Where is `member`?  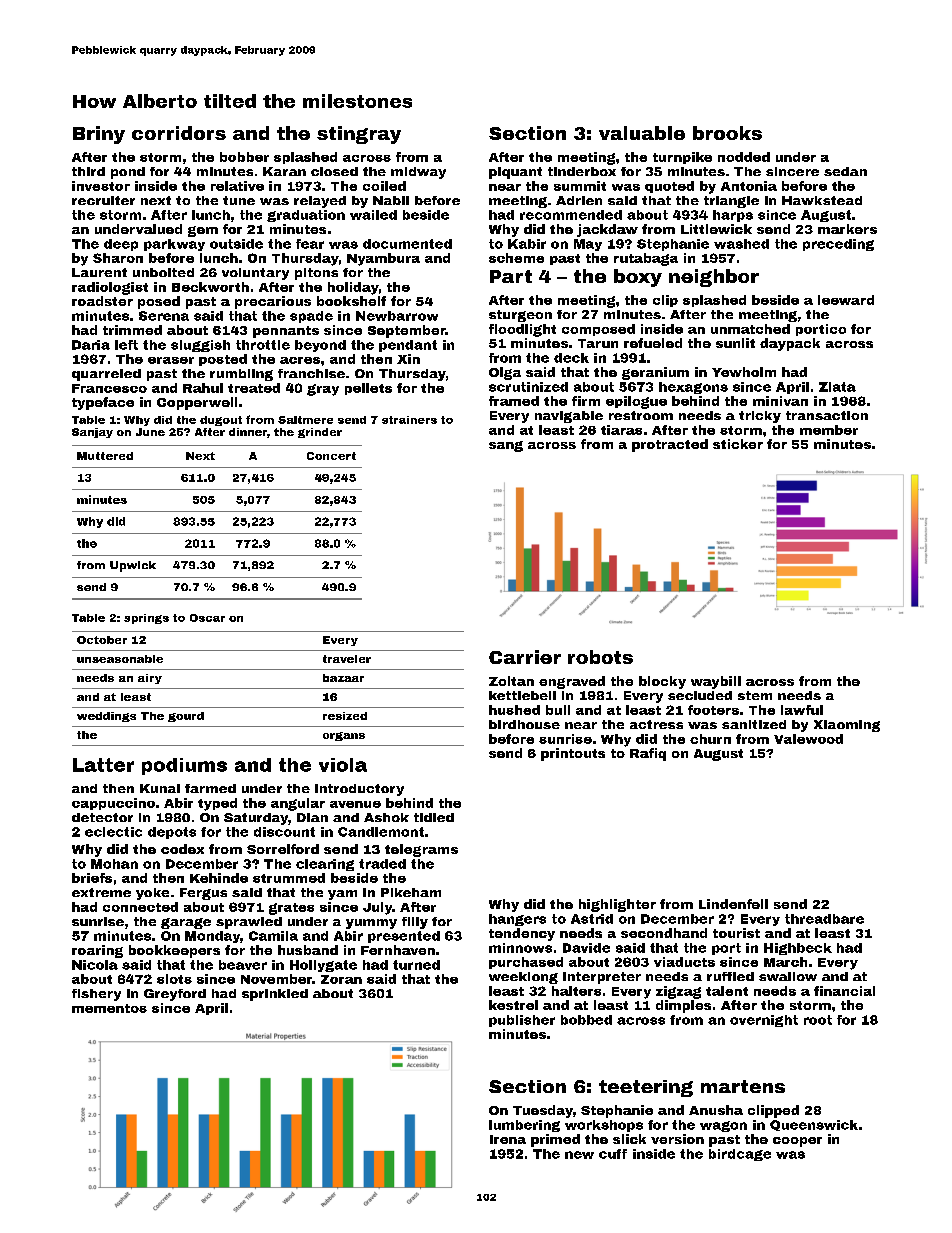 member is located at coordinates (829, 430).
